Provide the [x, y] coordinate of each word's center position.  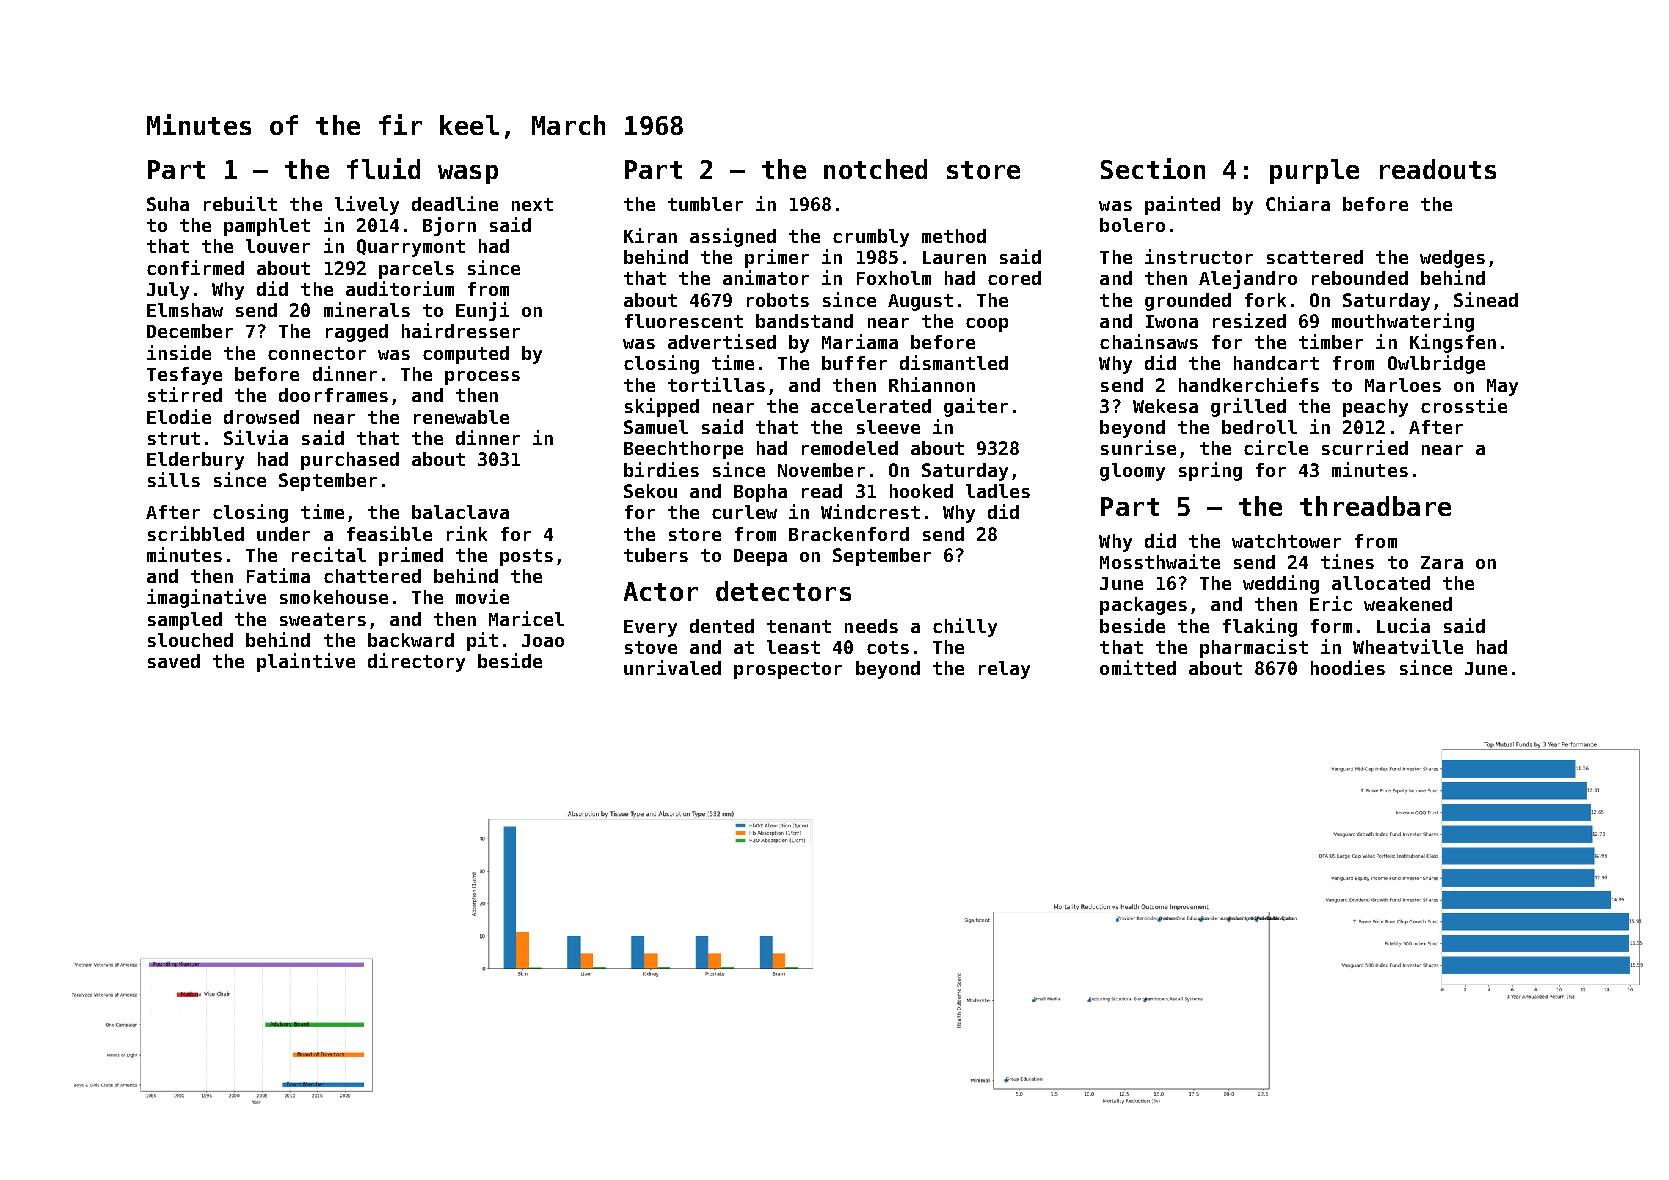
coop [987, 325]
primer [777, 258]
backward [411, 640]
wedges [1452, 259]
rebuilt [240, 203]
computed [466, 355]
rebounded [1360, 278]
